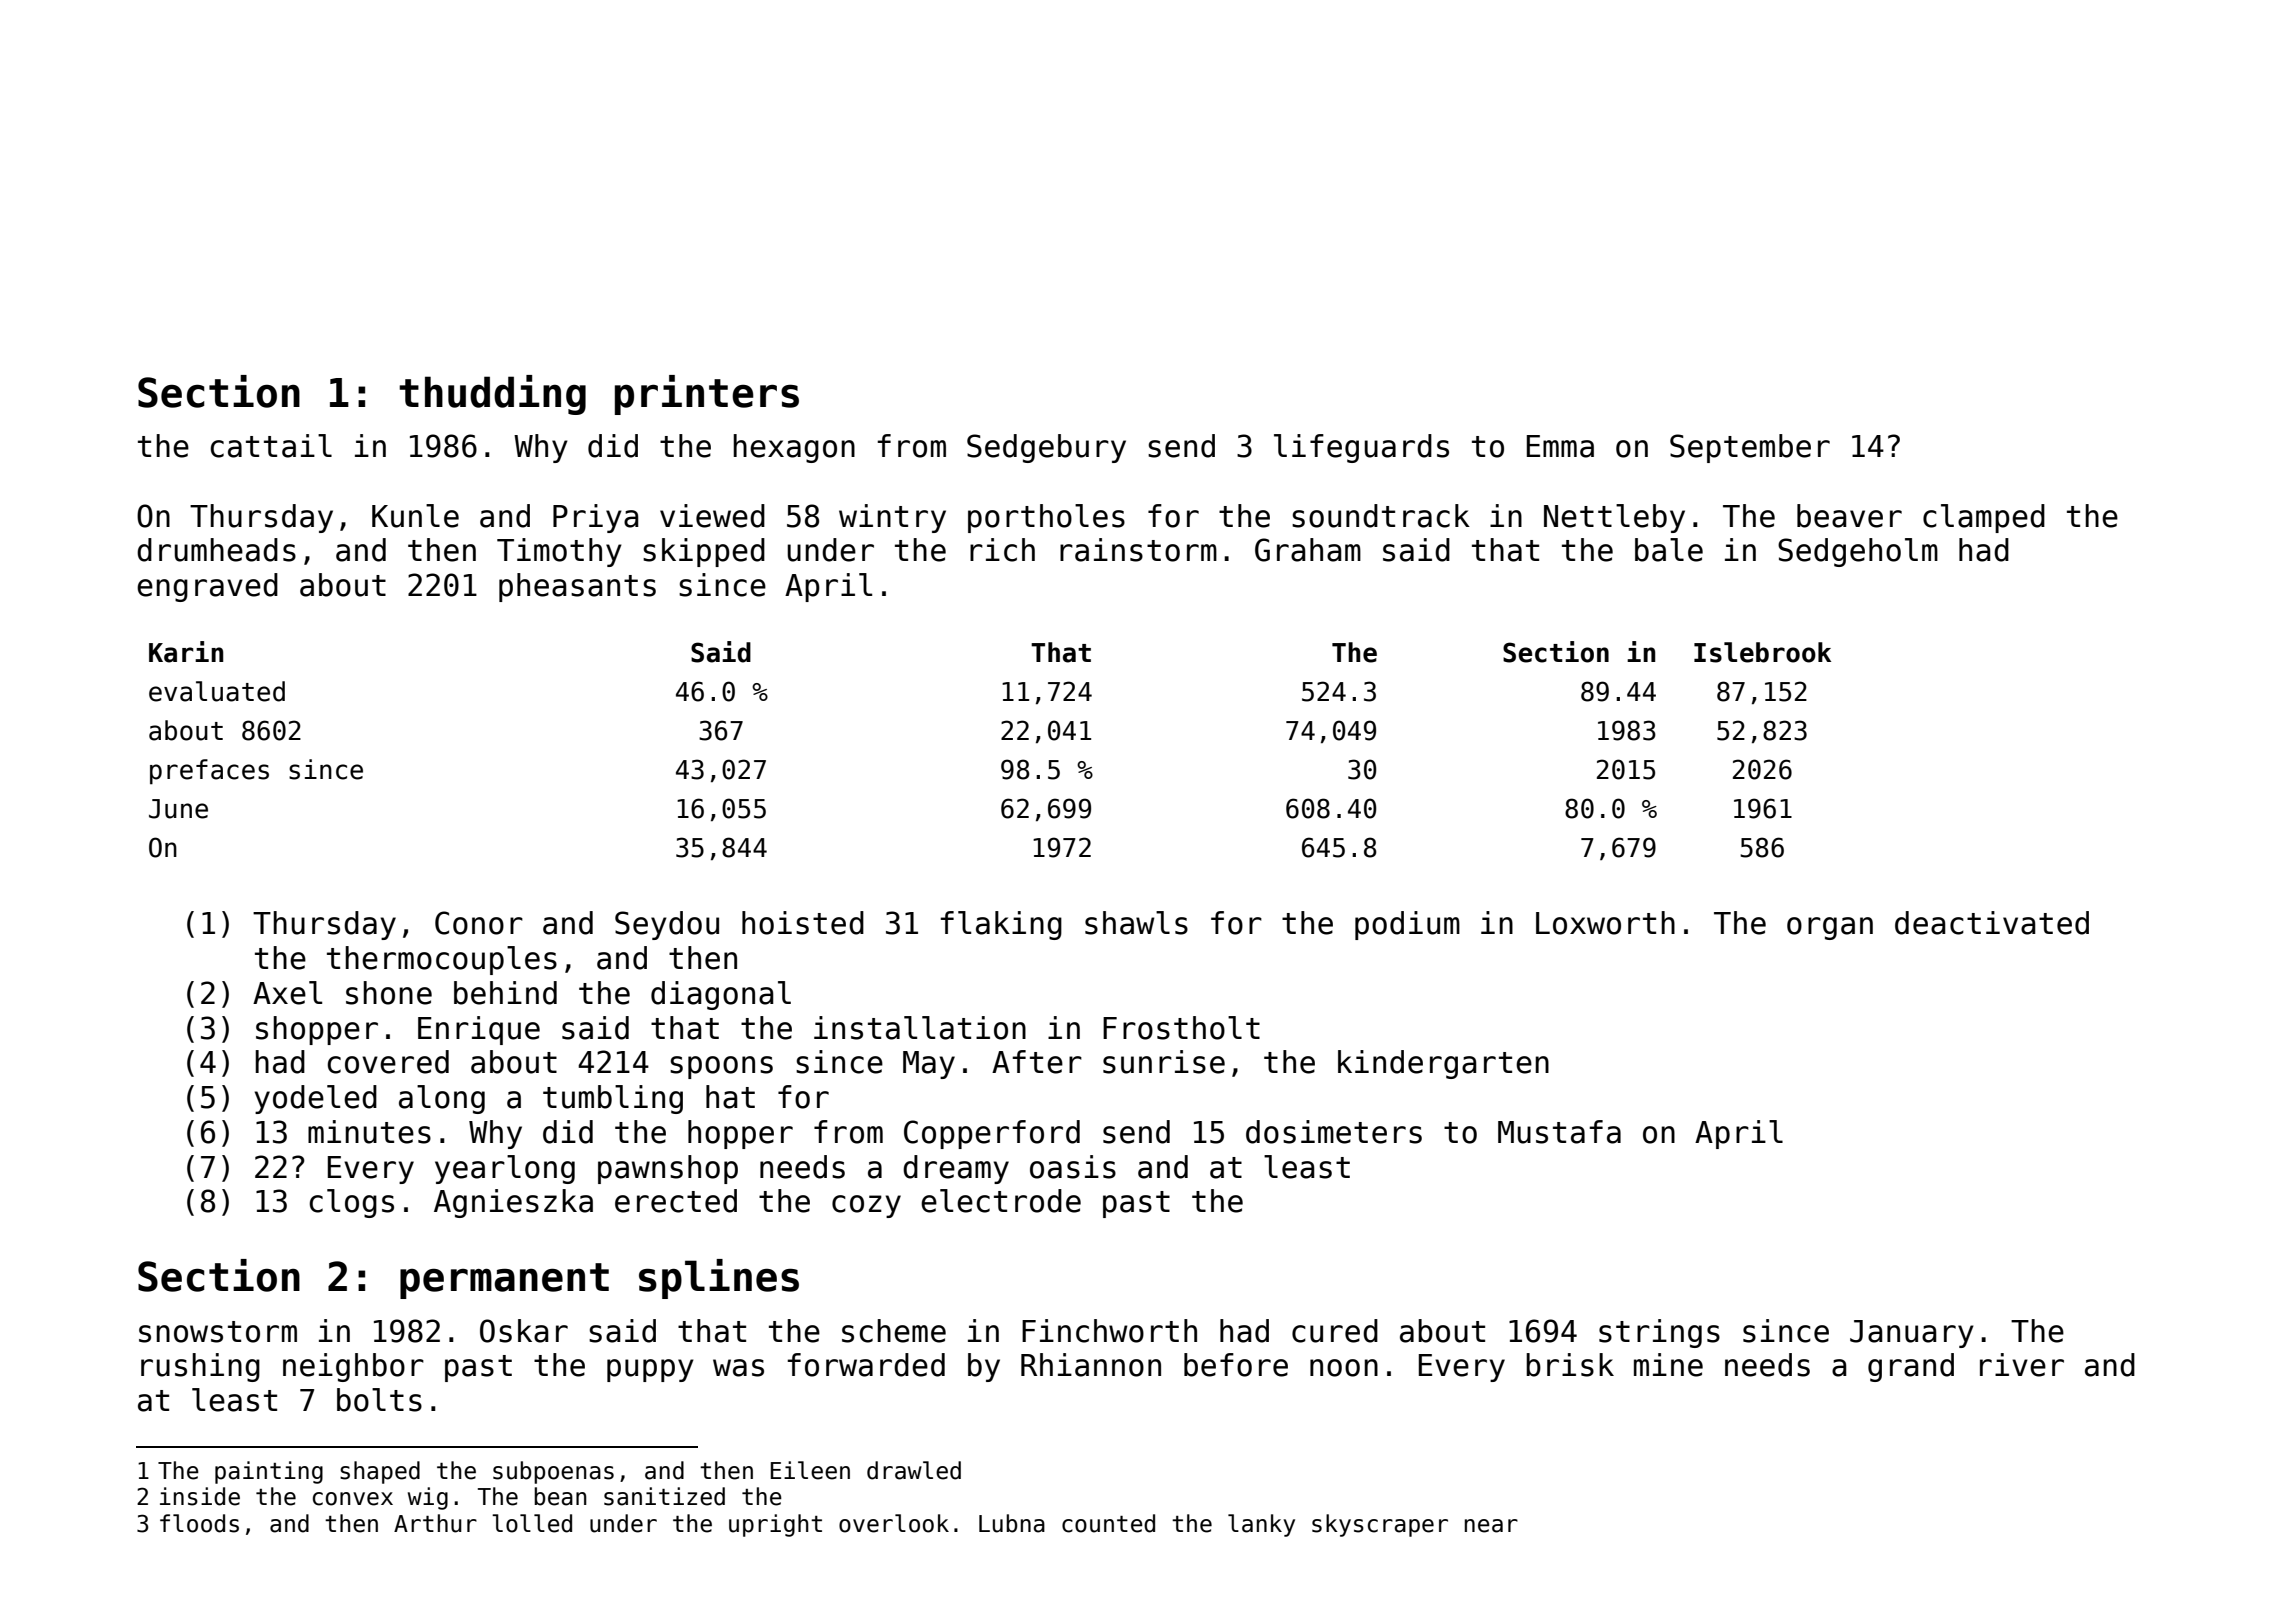 The width and height of the image is (2292, 1620). What do you see at coordinates (1750, 448) in the image?
I see `September` at bounding box center [1750, 448].
